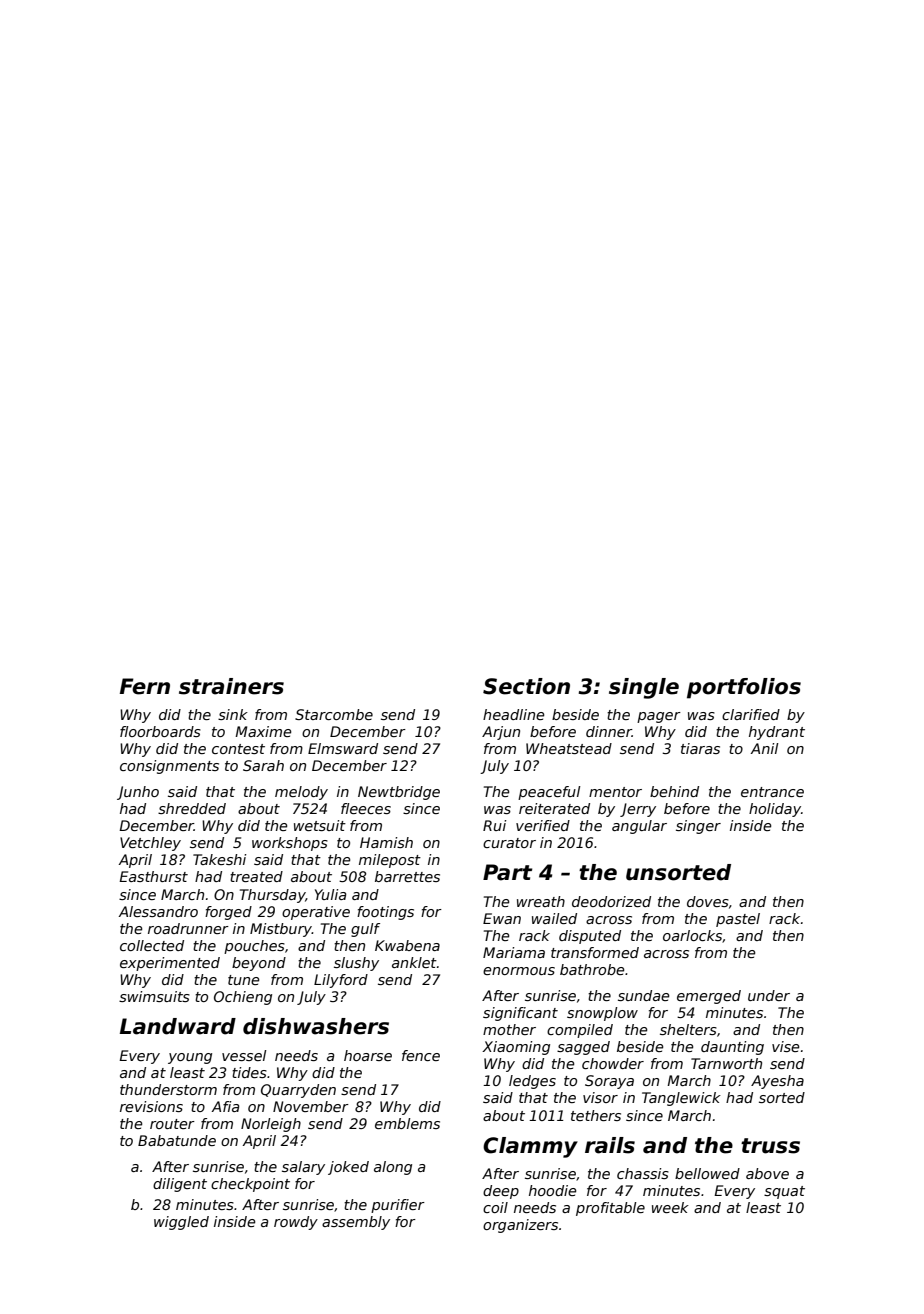 The image size is (924, 1314). What do you see at coordinates (744, 688) in the screenshot?
I see `portfolios` at bounding box center [744, 688].
